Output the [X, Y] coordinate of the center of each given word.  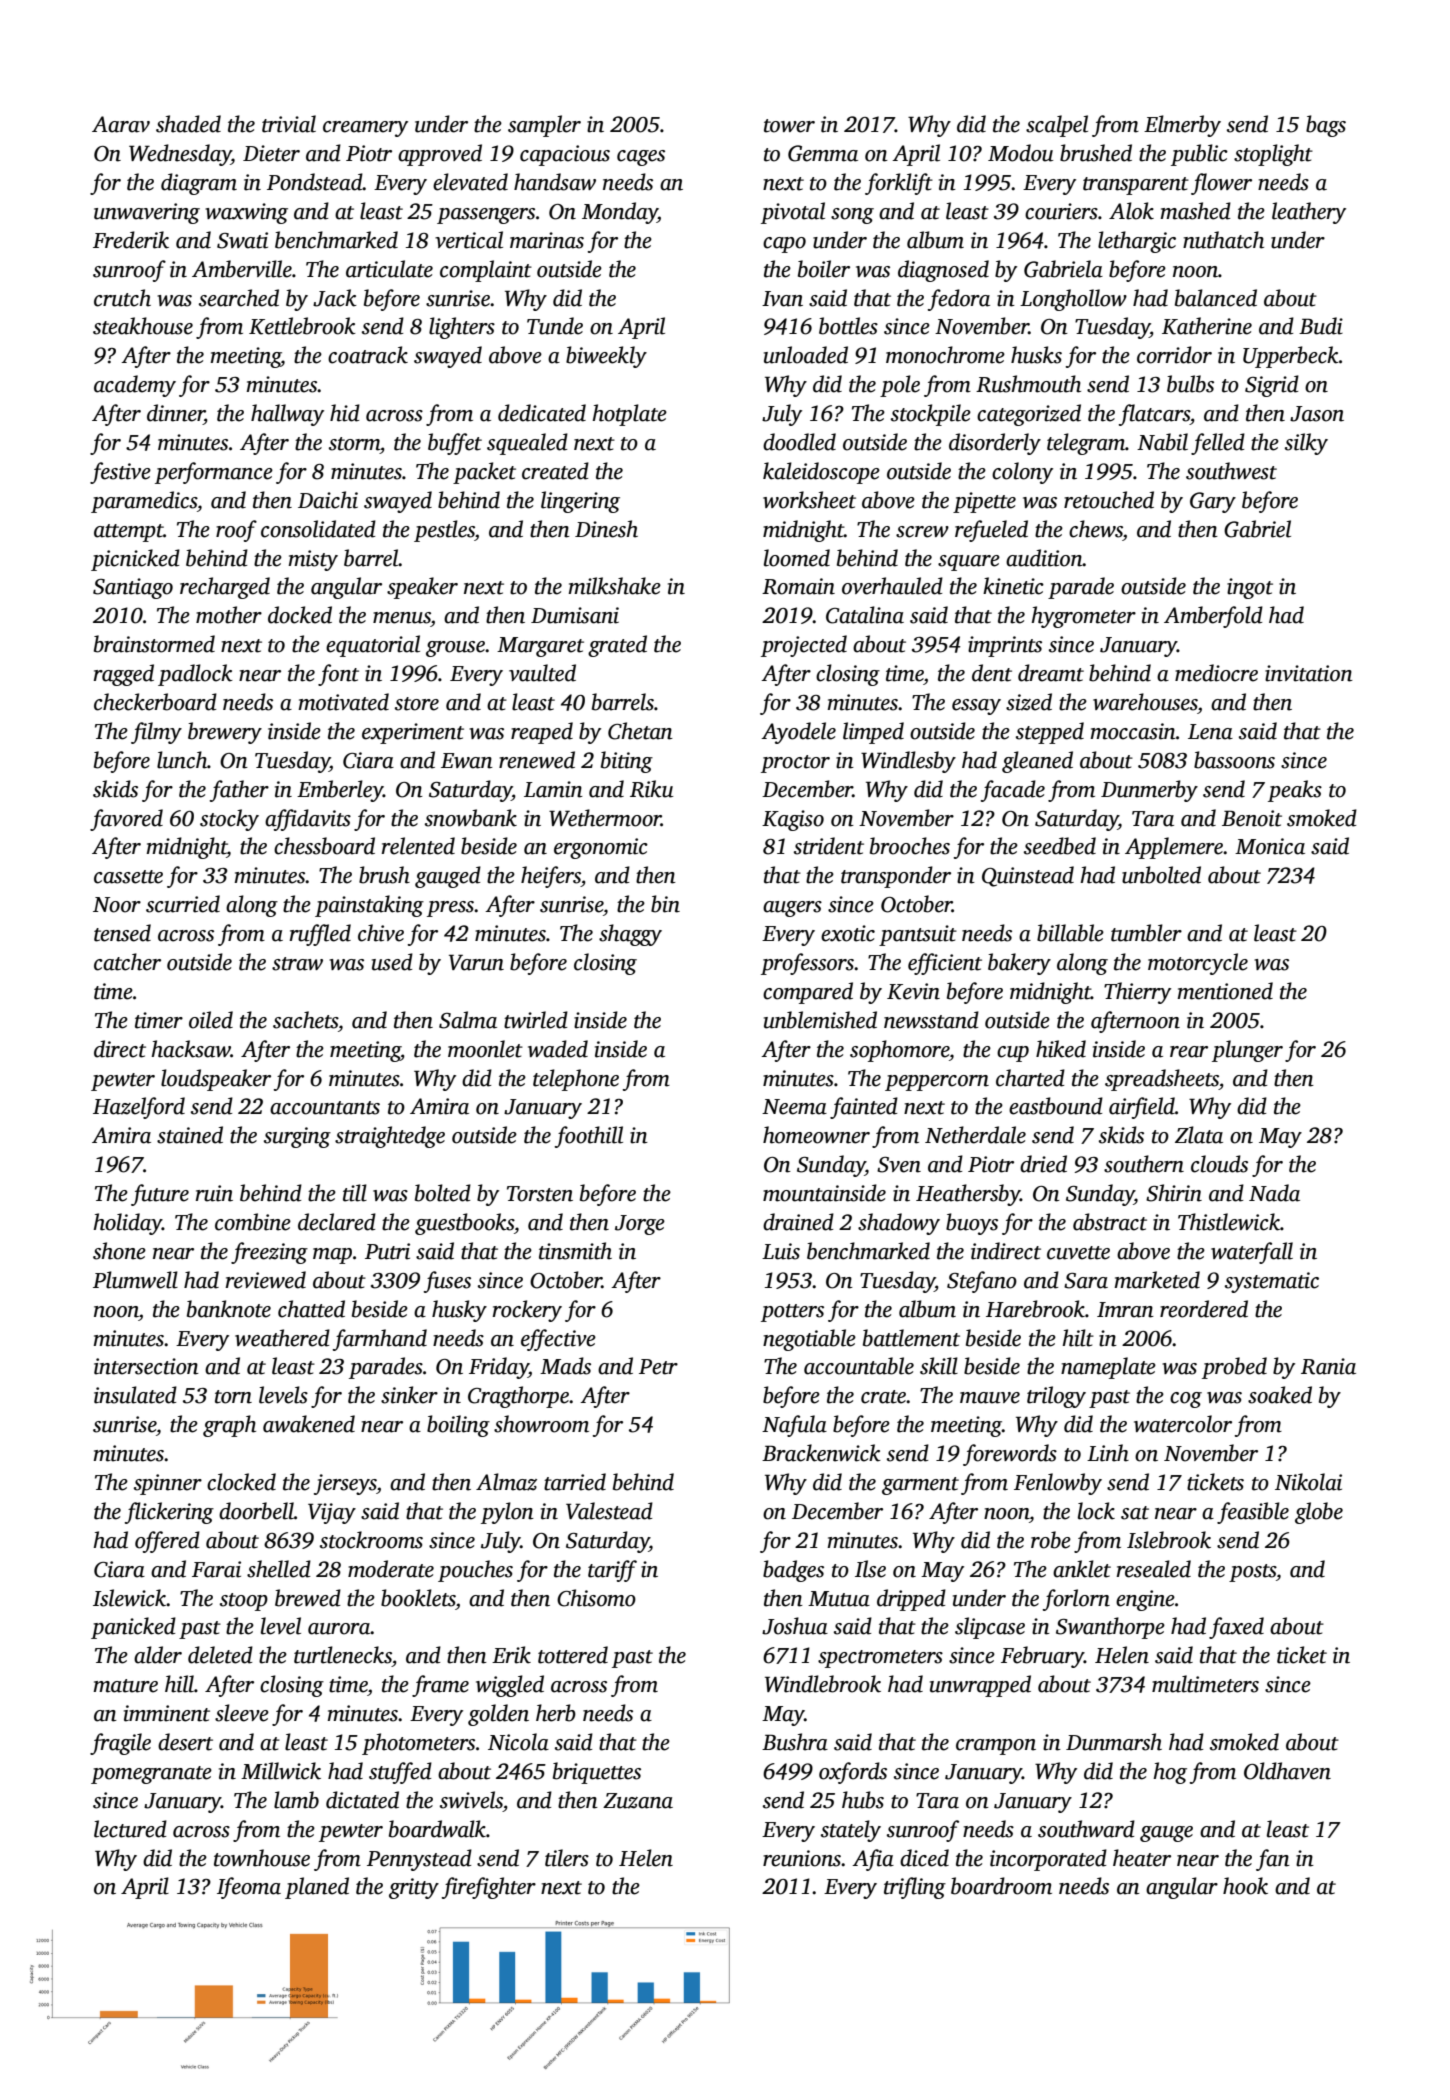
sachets [305, 1020]
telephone [576, 1080]
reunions [802, 1858]
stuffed [400, 1773]
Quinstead [1028, 876]
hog [1170, 1773]
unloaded [806, 355]
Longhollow [1073, 300]
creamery [365, 129]
